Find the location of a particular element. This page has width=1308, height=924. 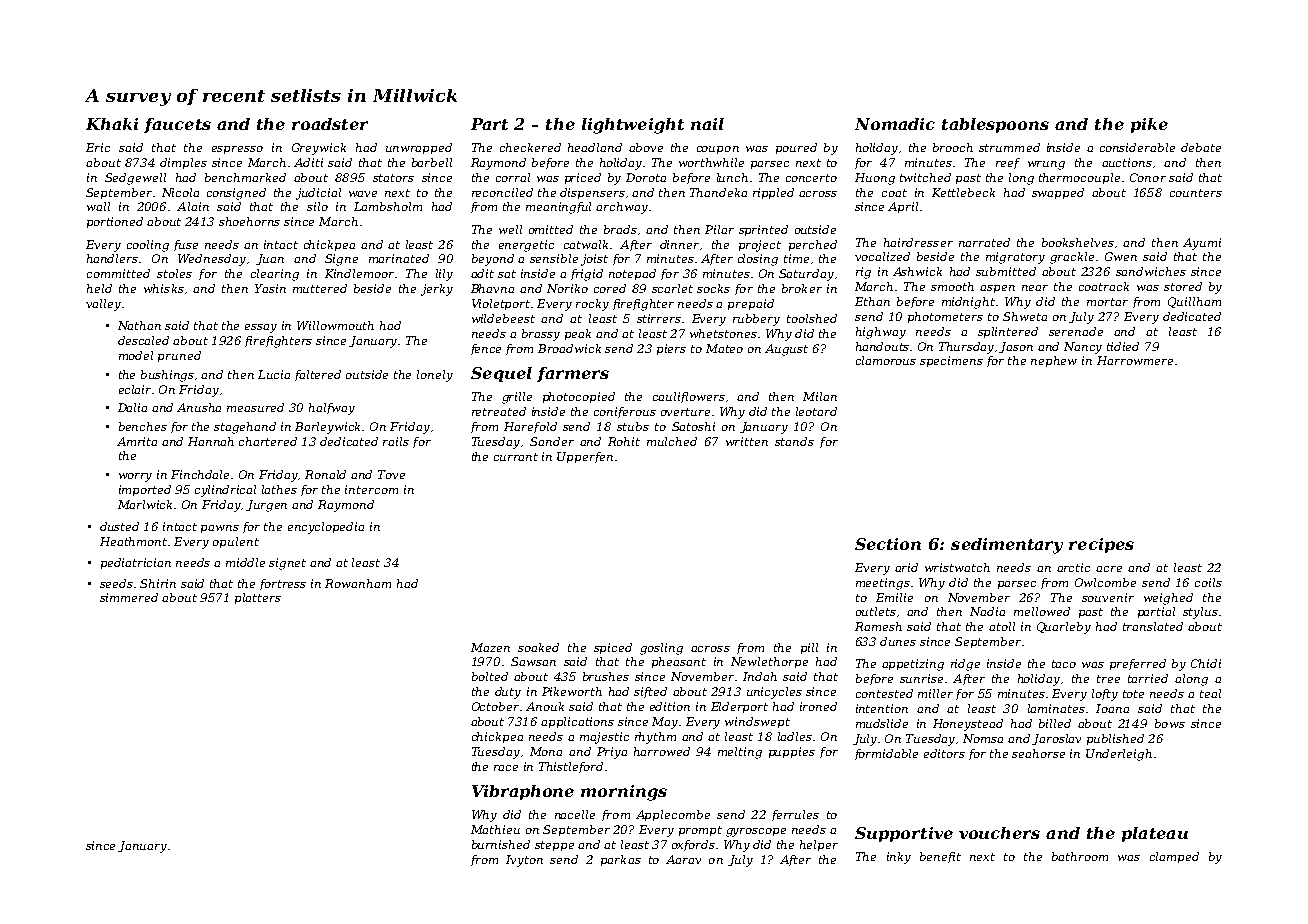

race is located at coordinates (506, 768).
